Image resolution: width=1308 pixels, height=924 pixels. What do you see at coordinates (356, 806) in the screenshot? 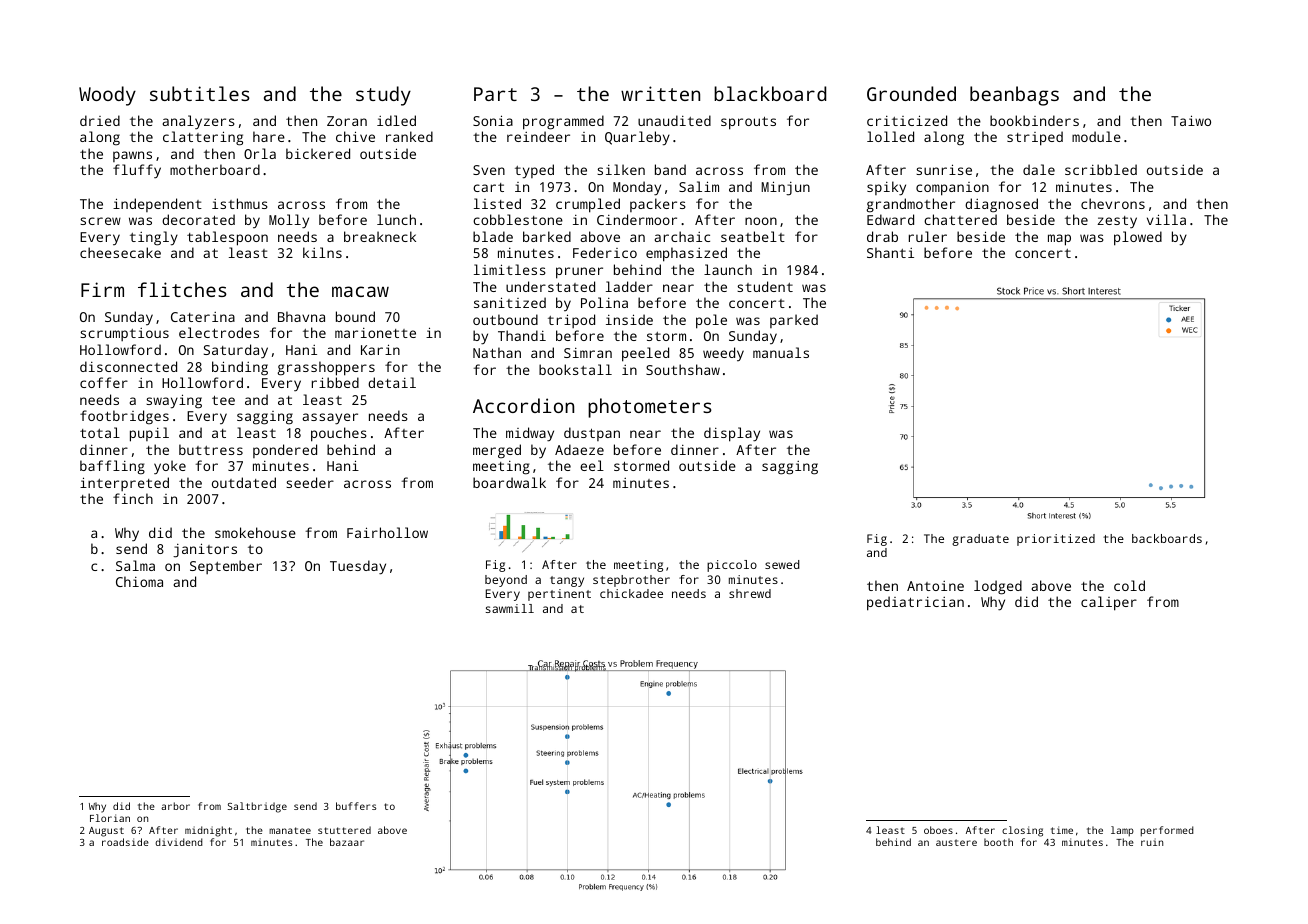
I see `buffers` at bounding box center [356, 806].
